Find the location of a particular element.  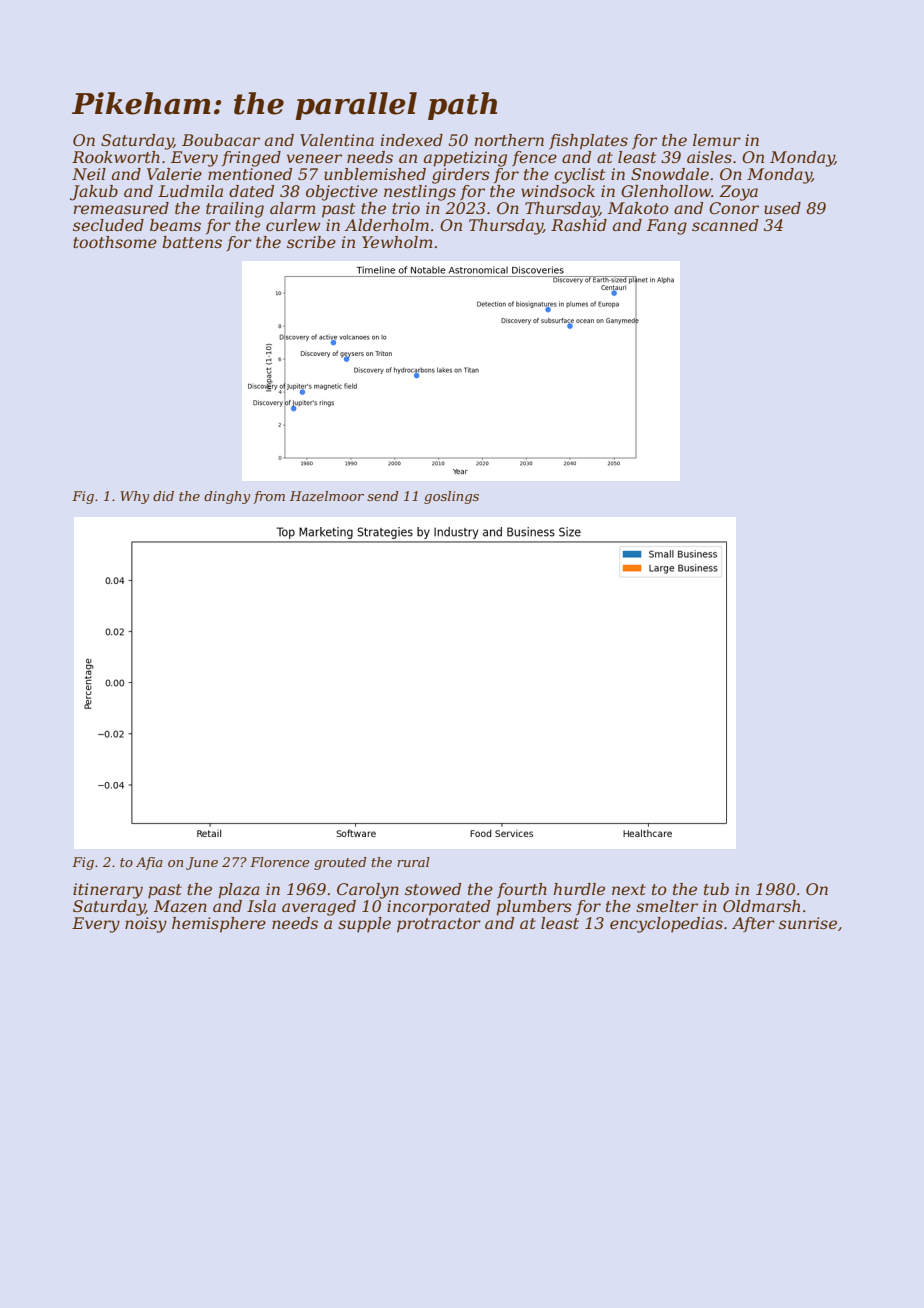

Ludmila is located at coordinates (190, 191).
